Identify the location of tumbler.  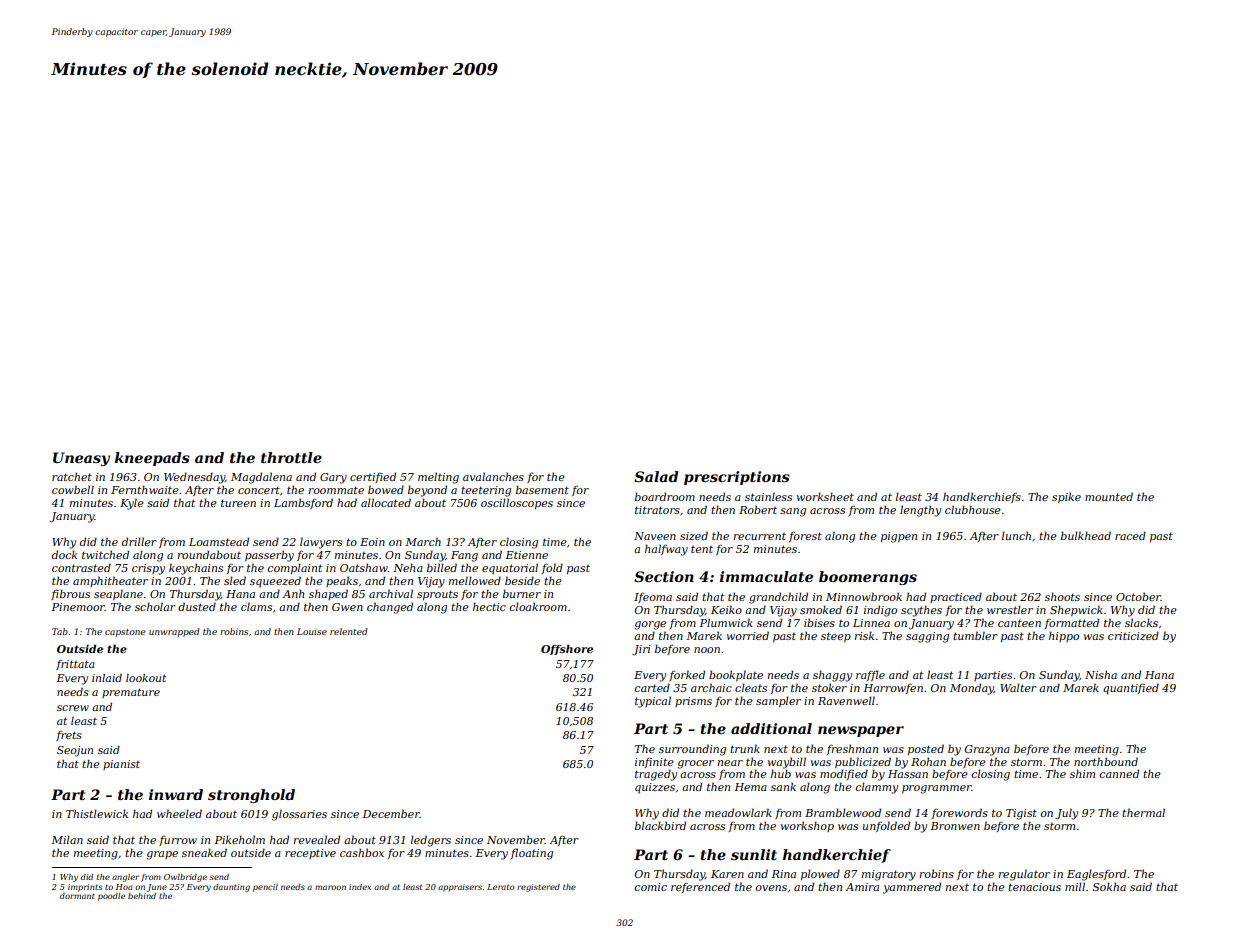
(975, 635).
